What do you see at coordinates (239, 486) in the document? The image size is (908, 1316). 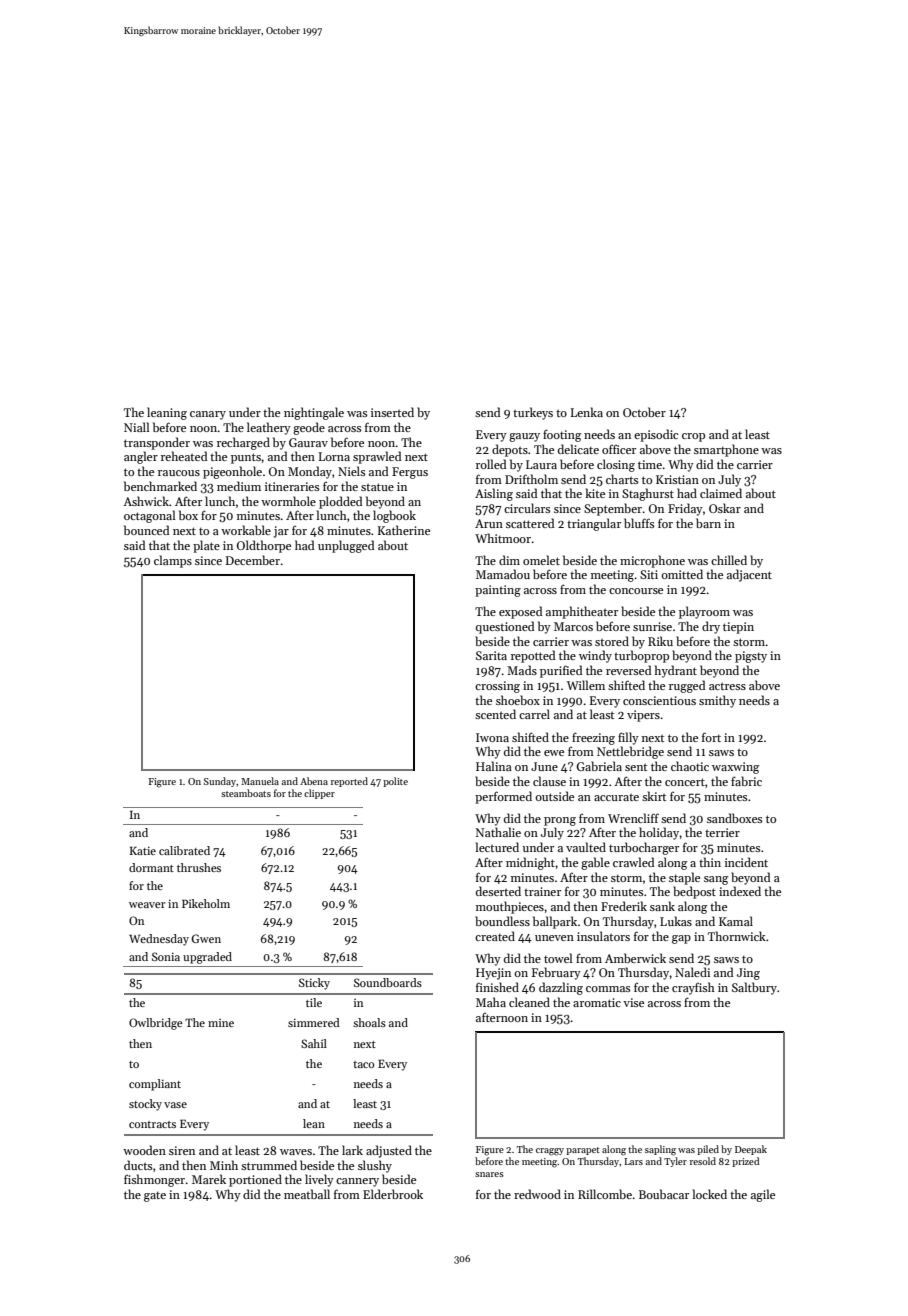 I see `medium` at bounding box center [239, 486].
